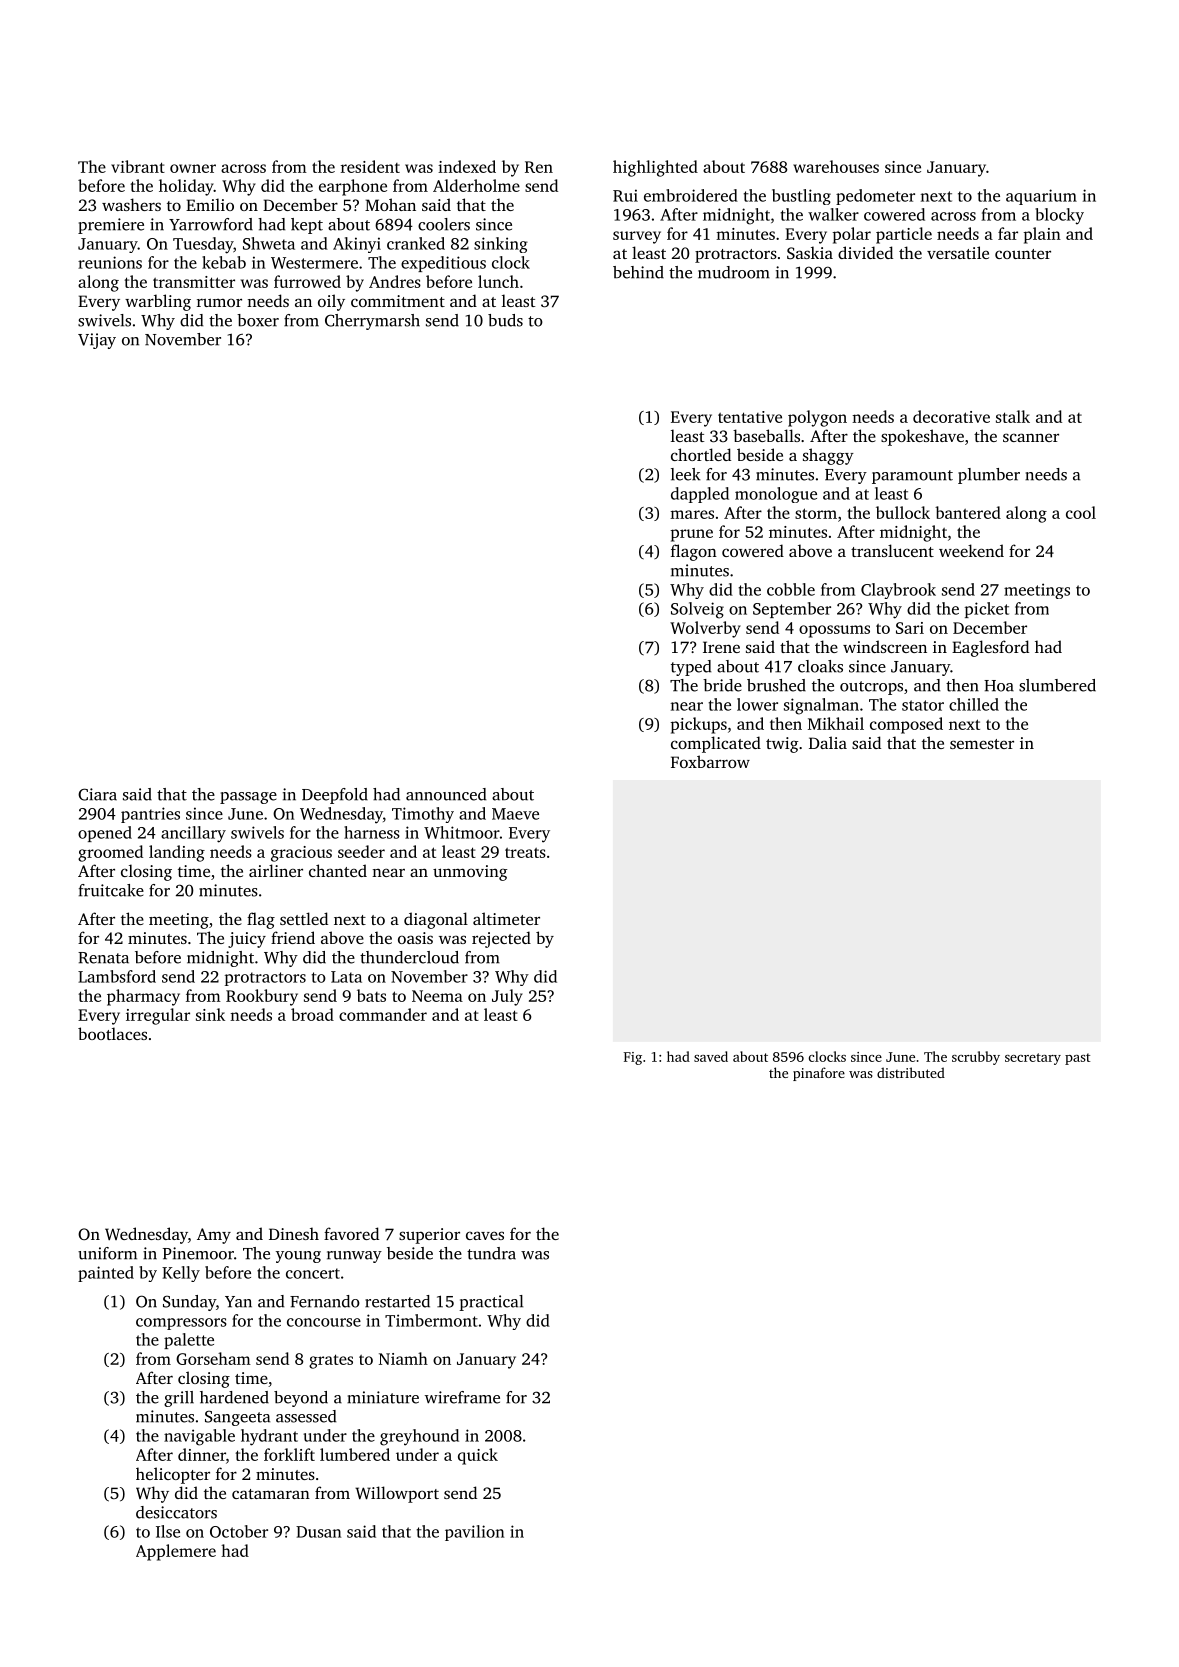  Describe the element at coordinates (189, 1341) in the screenshot. I see `palette` at that location.
